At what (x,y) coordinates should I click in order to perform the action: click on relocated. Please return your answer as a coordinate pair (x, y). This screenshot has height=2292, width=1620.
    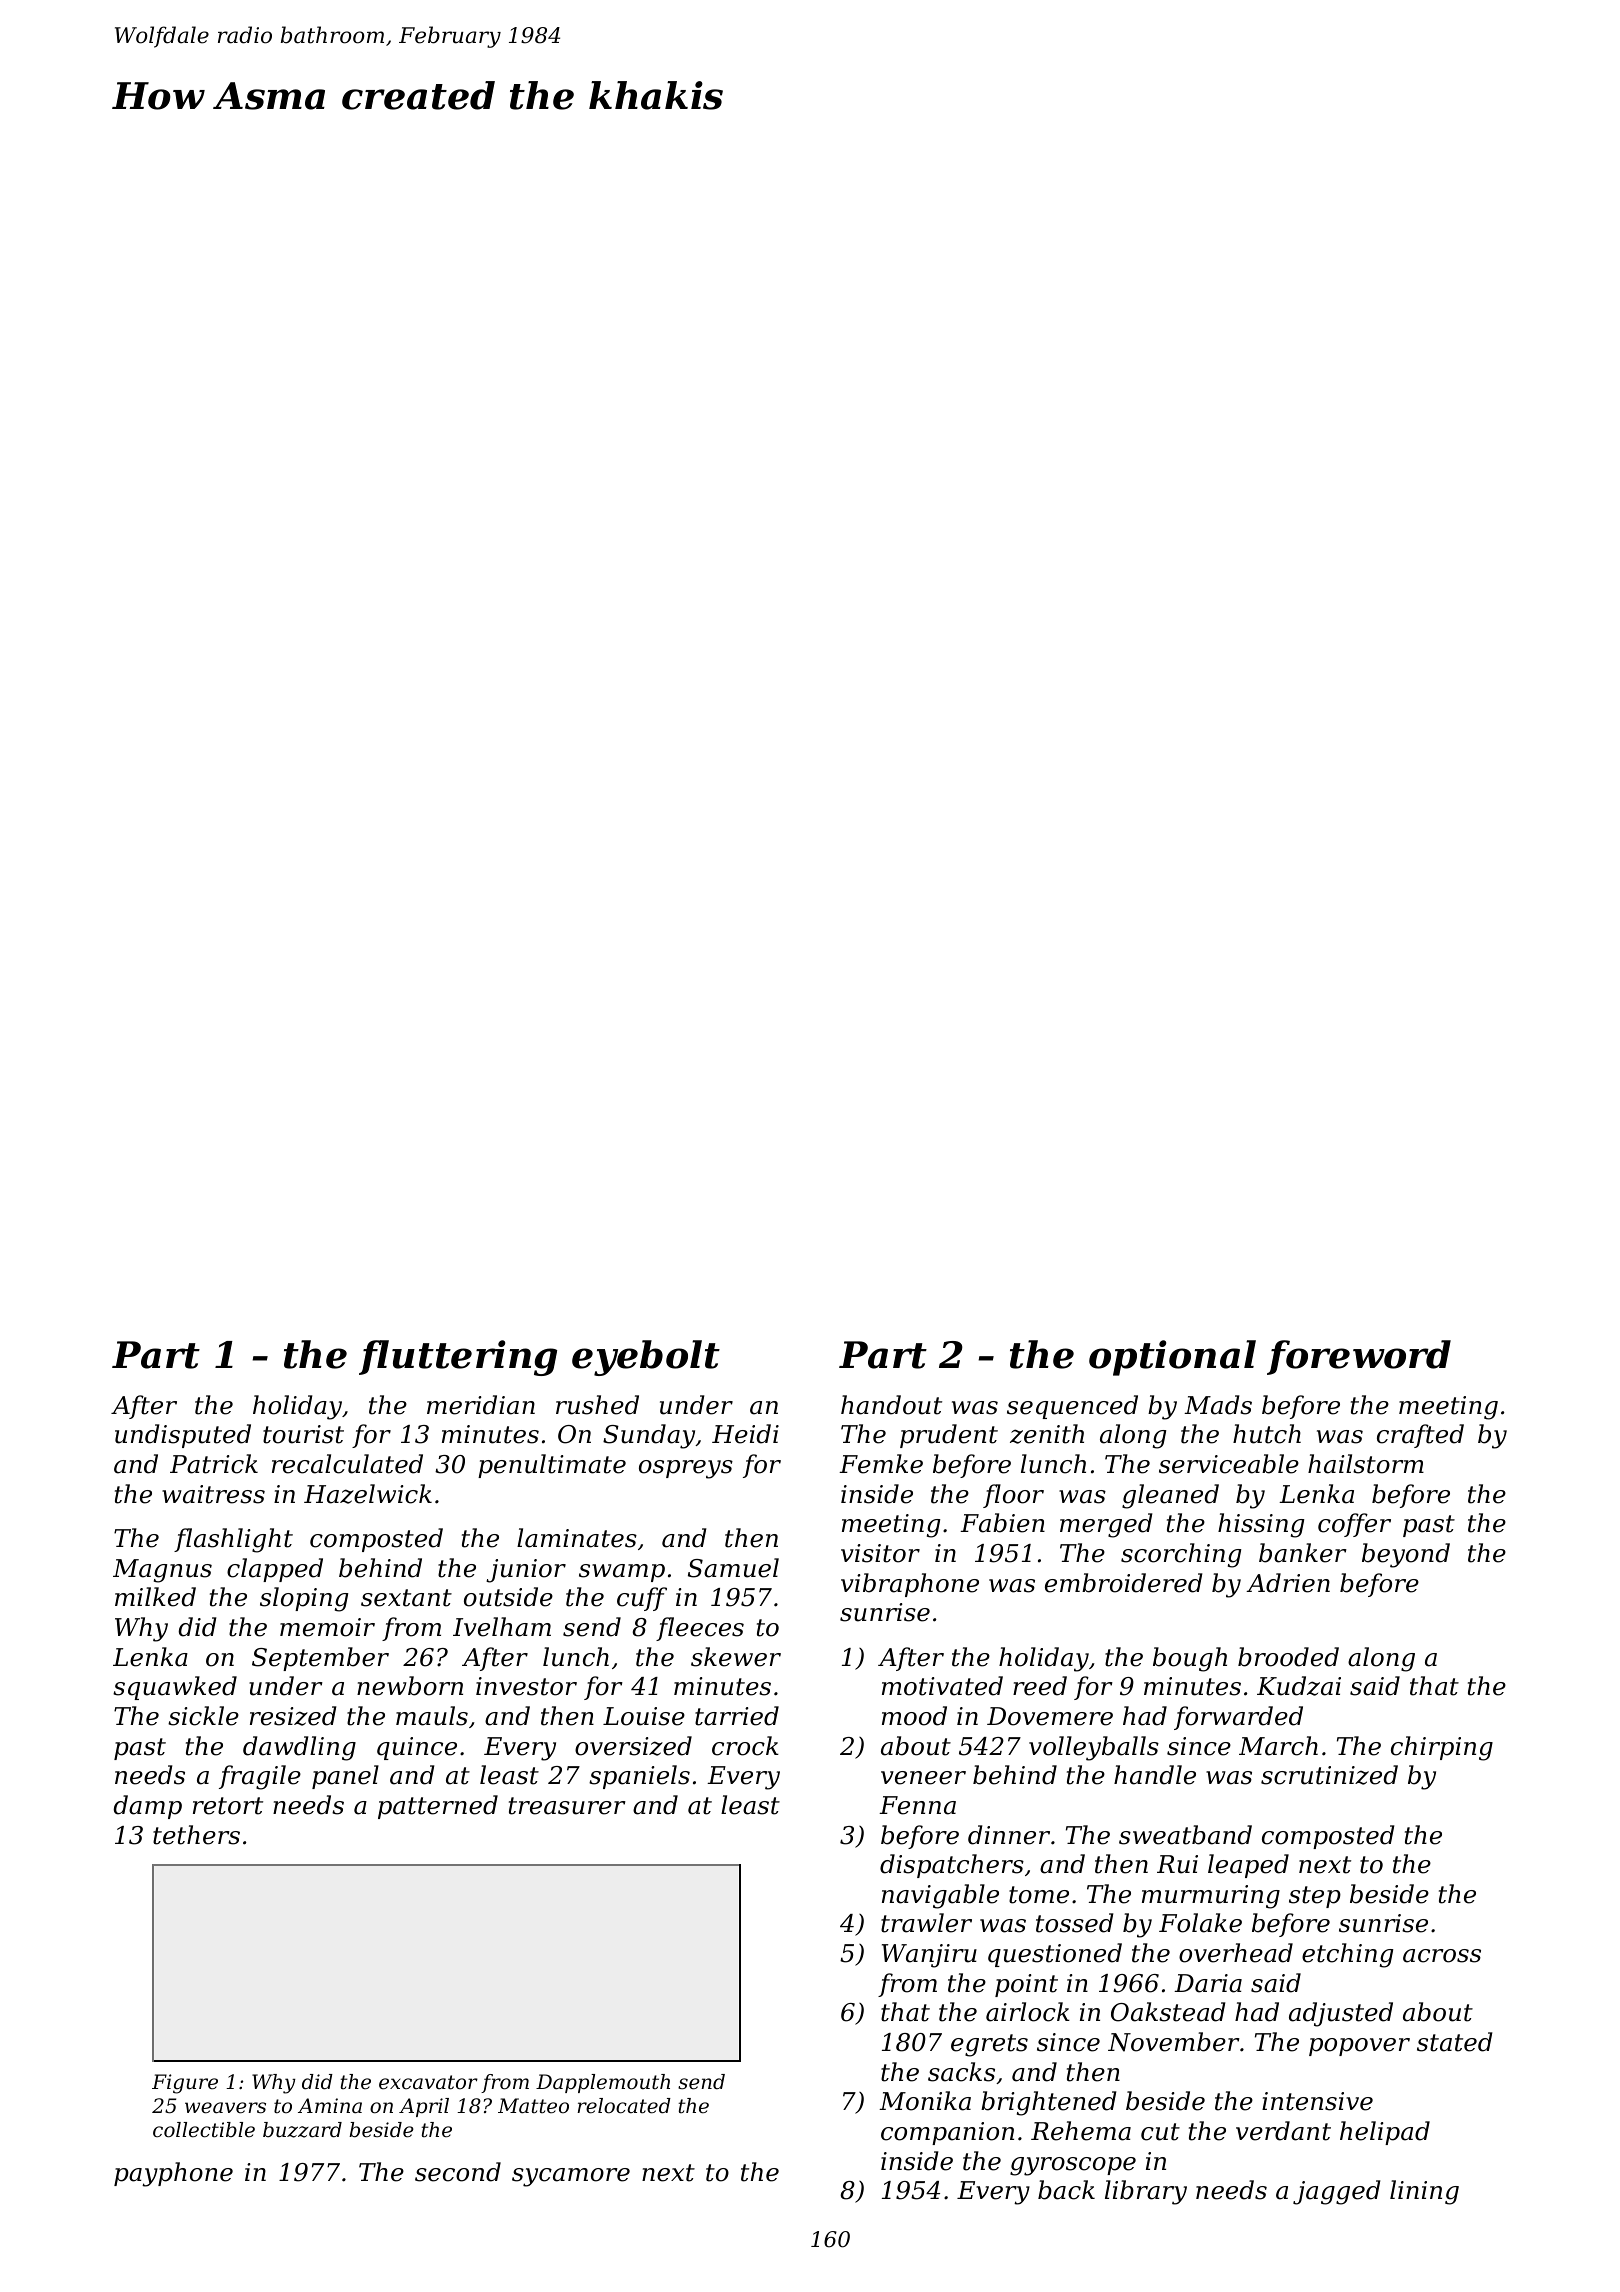
    Looking at the image, I should click on (624, 2106).
